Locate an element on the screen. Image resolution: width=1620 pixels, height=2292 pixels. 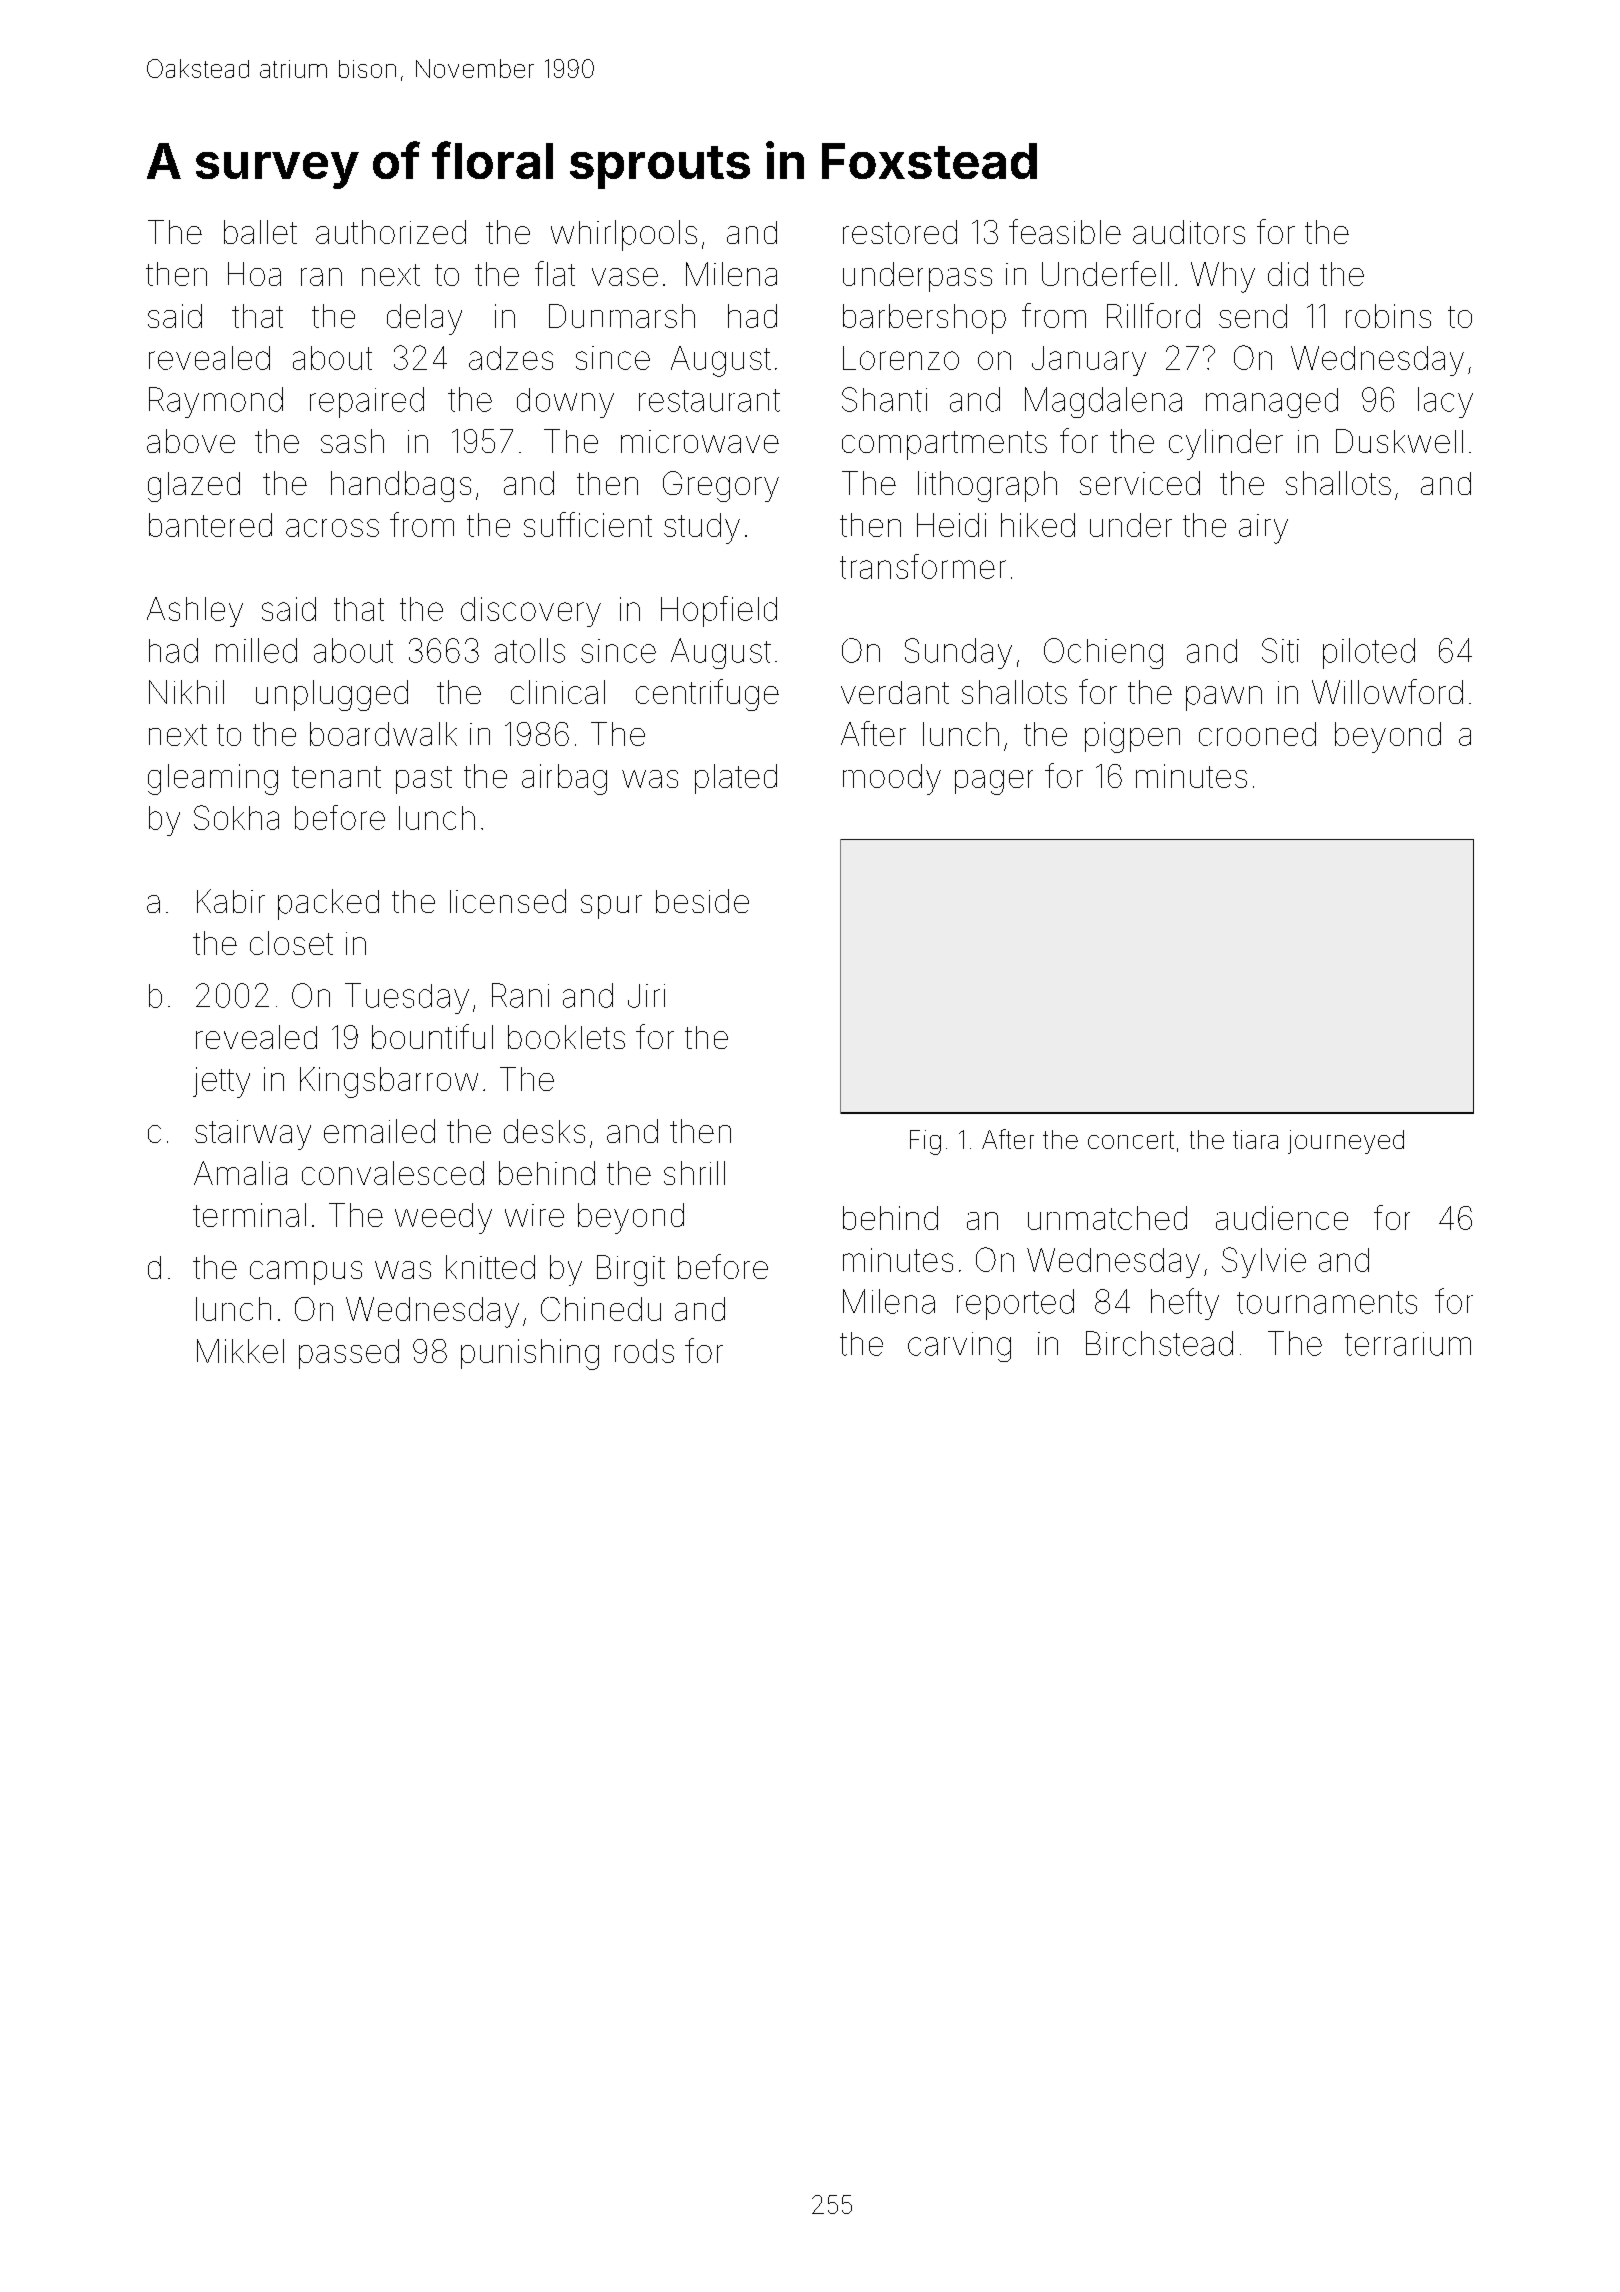
moody is located at coordinates (892, 779).
